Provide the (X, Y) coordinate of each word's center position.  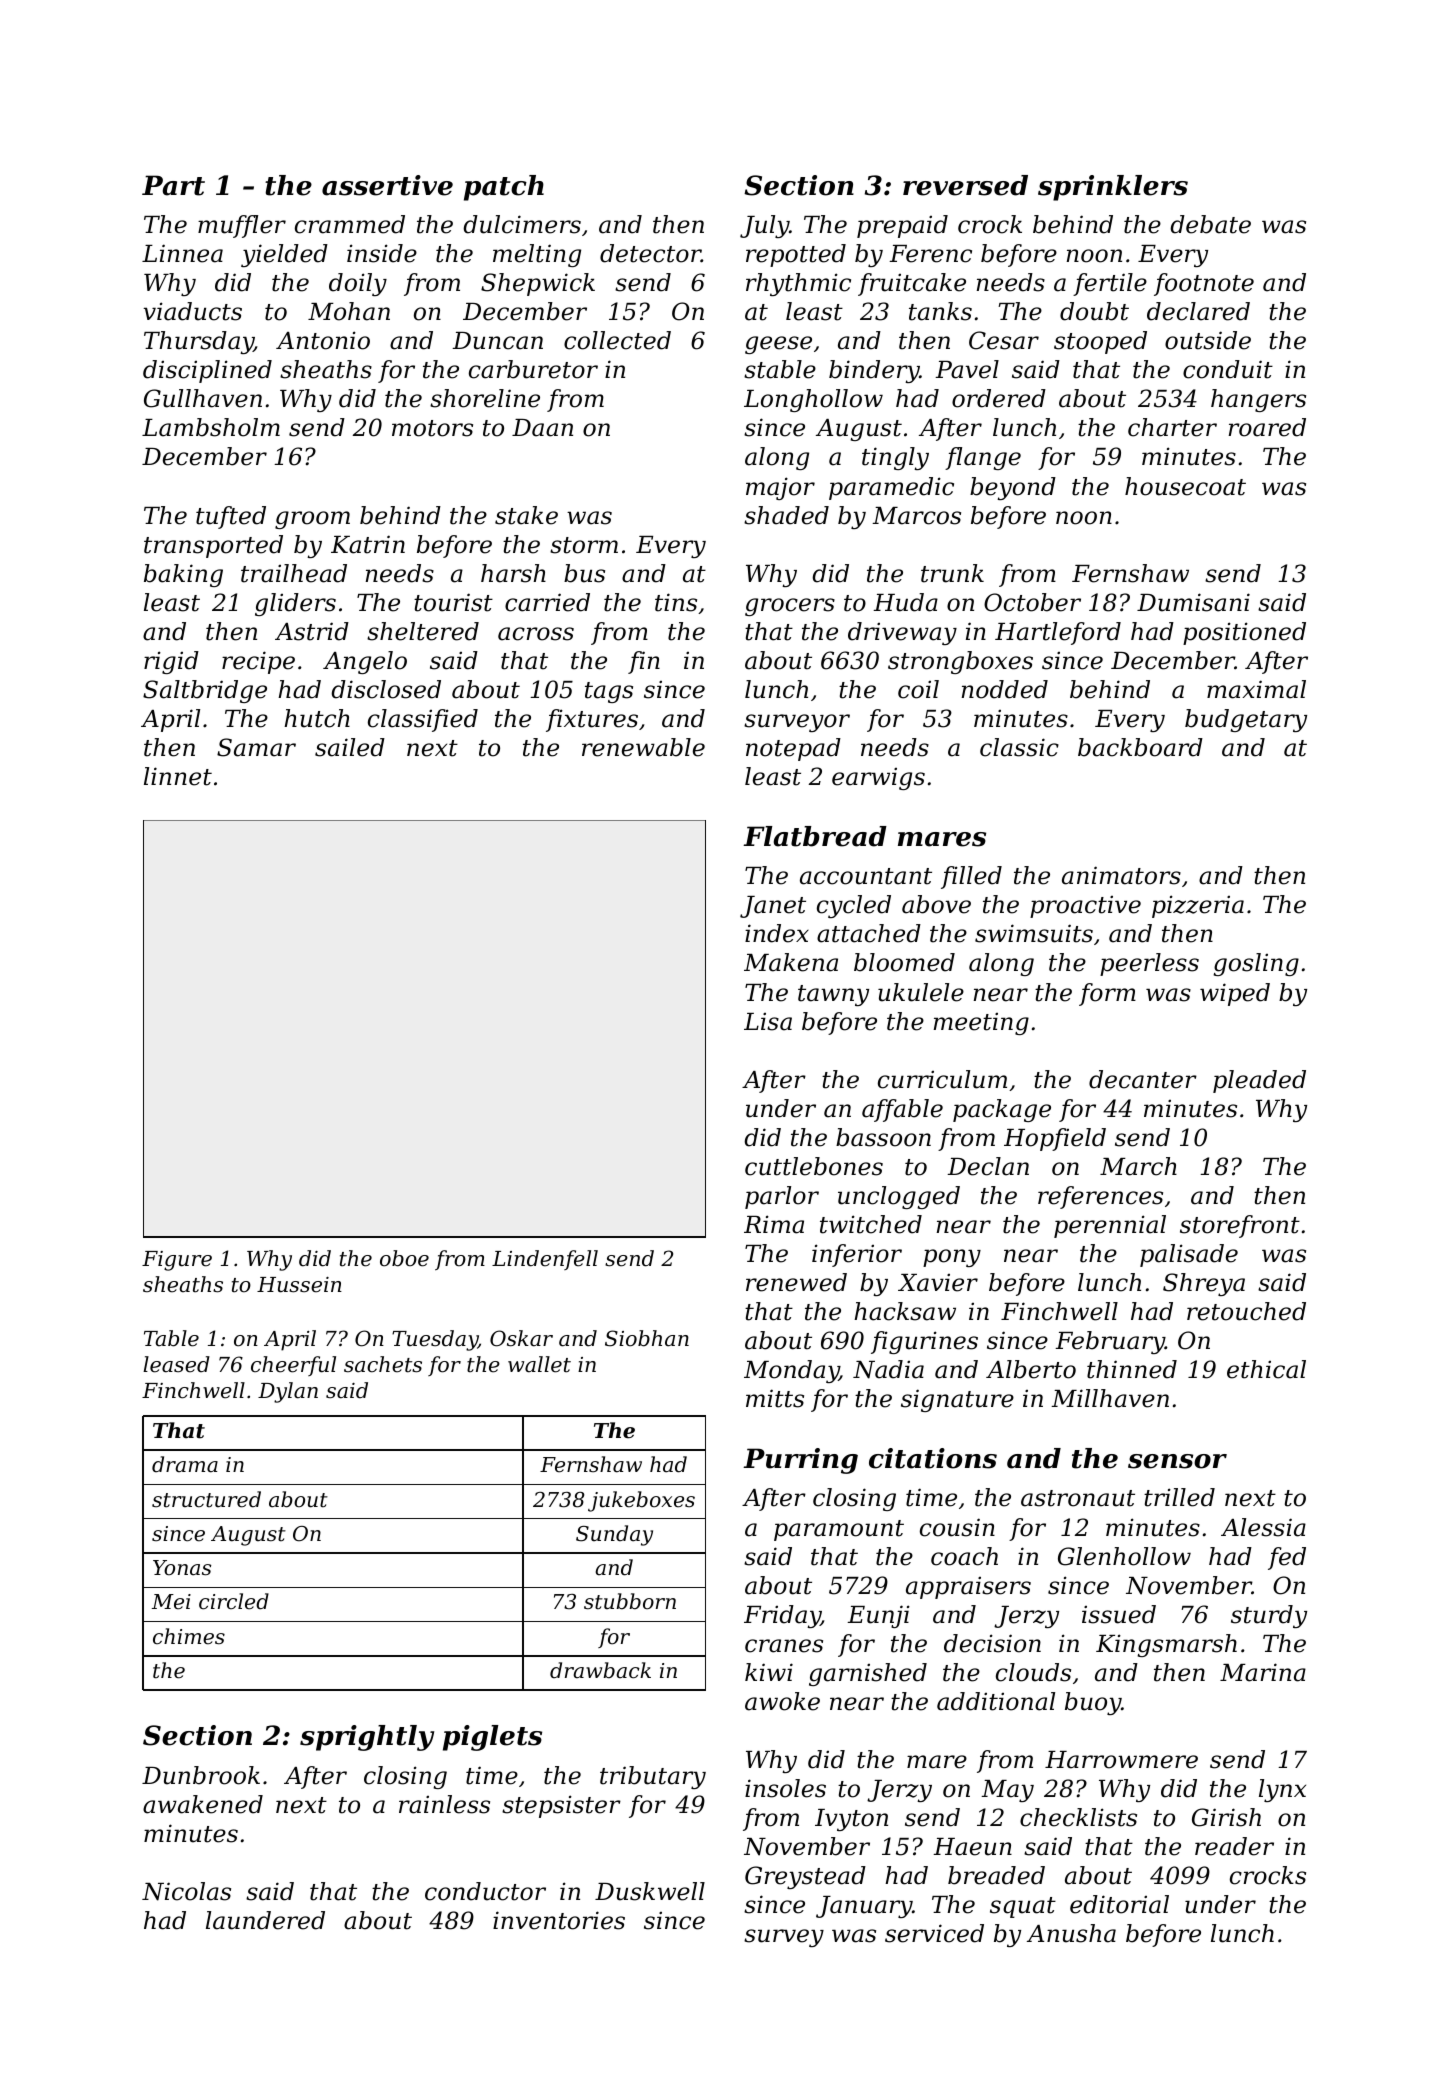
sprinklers (1113, 188)
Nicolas (186, 1891)
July (764, 226)
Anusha (1071, 1933)
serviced (934, 1933)
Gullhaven (203, 398)
